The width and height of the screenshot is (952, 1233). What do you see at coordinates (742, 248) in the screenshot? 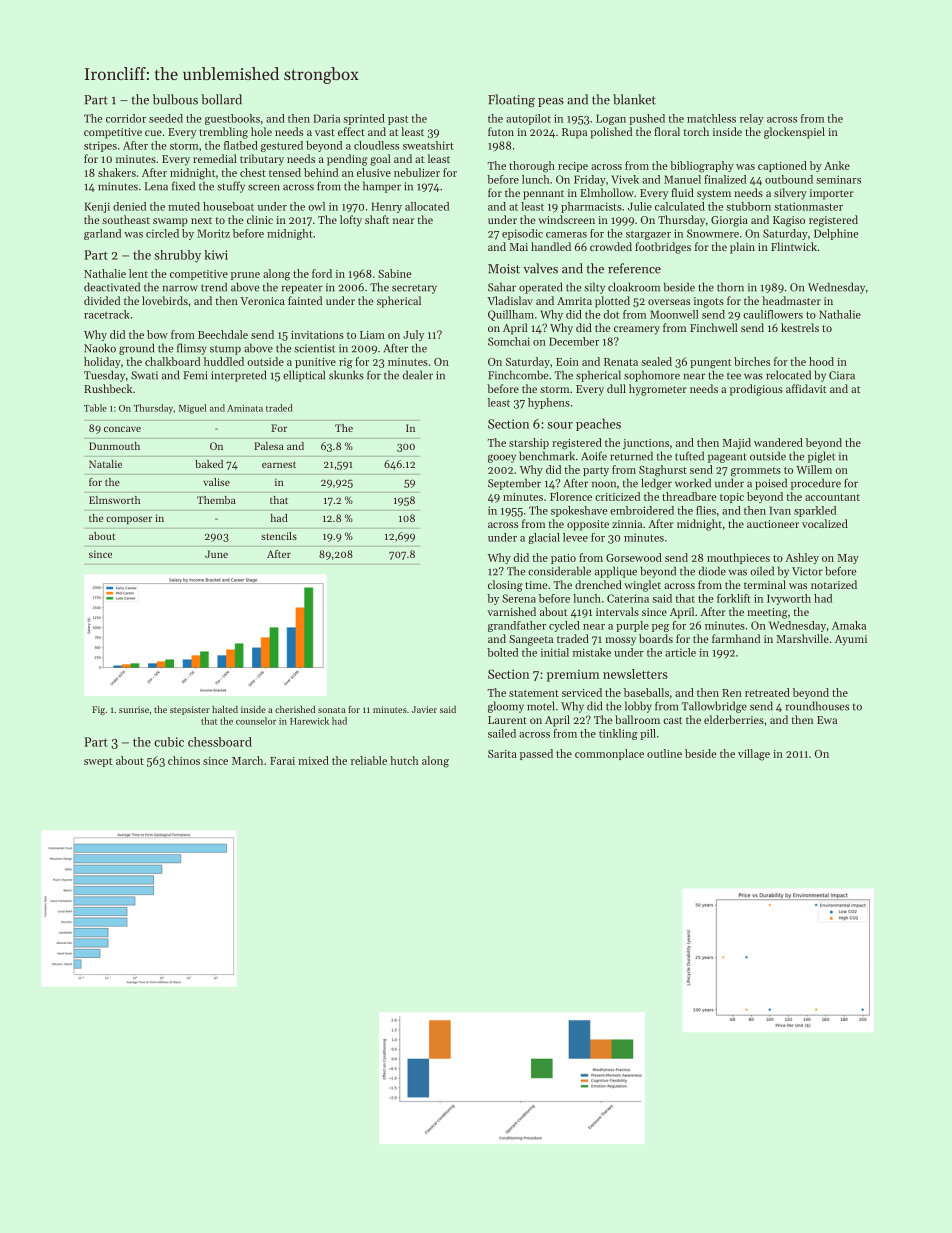
I see `plain` at bounding box center [742, 248].
